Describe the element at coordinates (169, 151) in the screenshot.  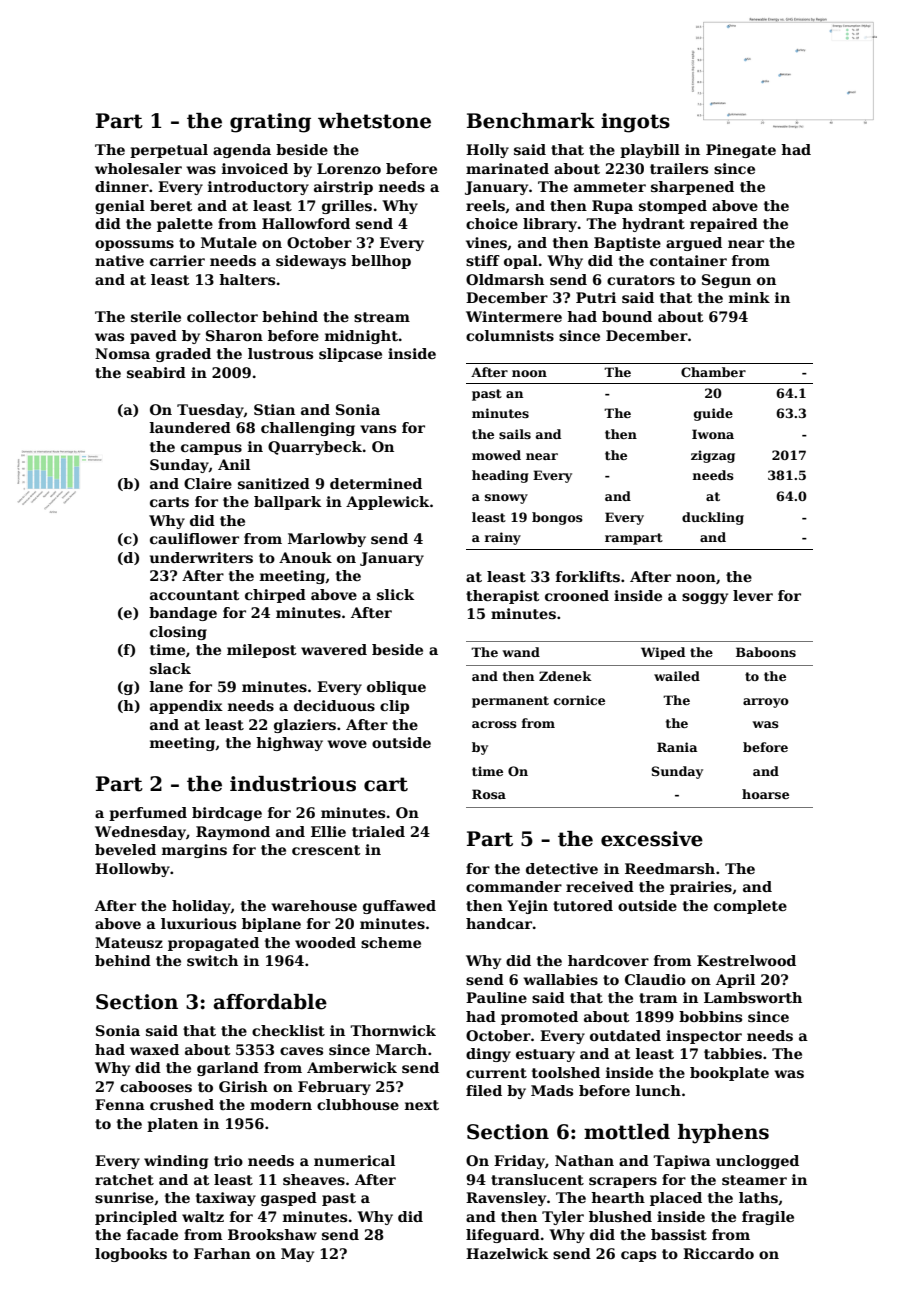
I see `perpetual` at that location.
